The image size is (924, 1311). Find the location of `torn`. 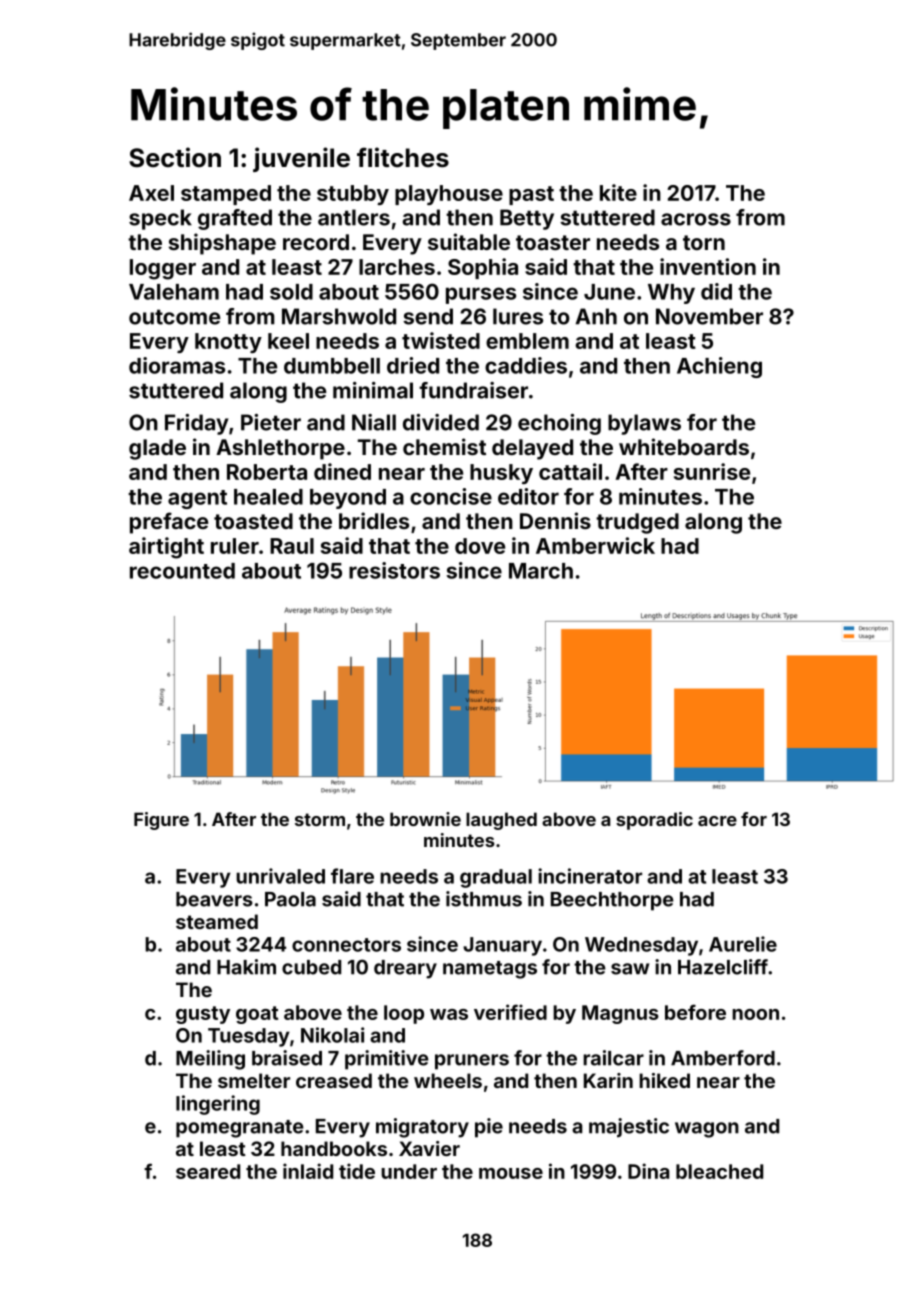

torn is located at coordinates (704, 242).
